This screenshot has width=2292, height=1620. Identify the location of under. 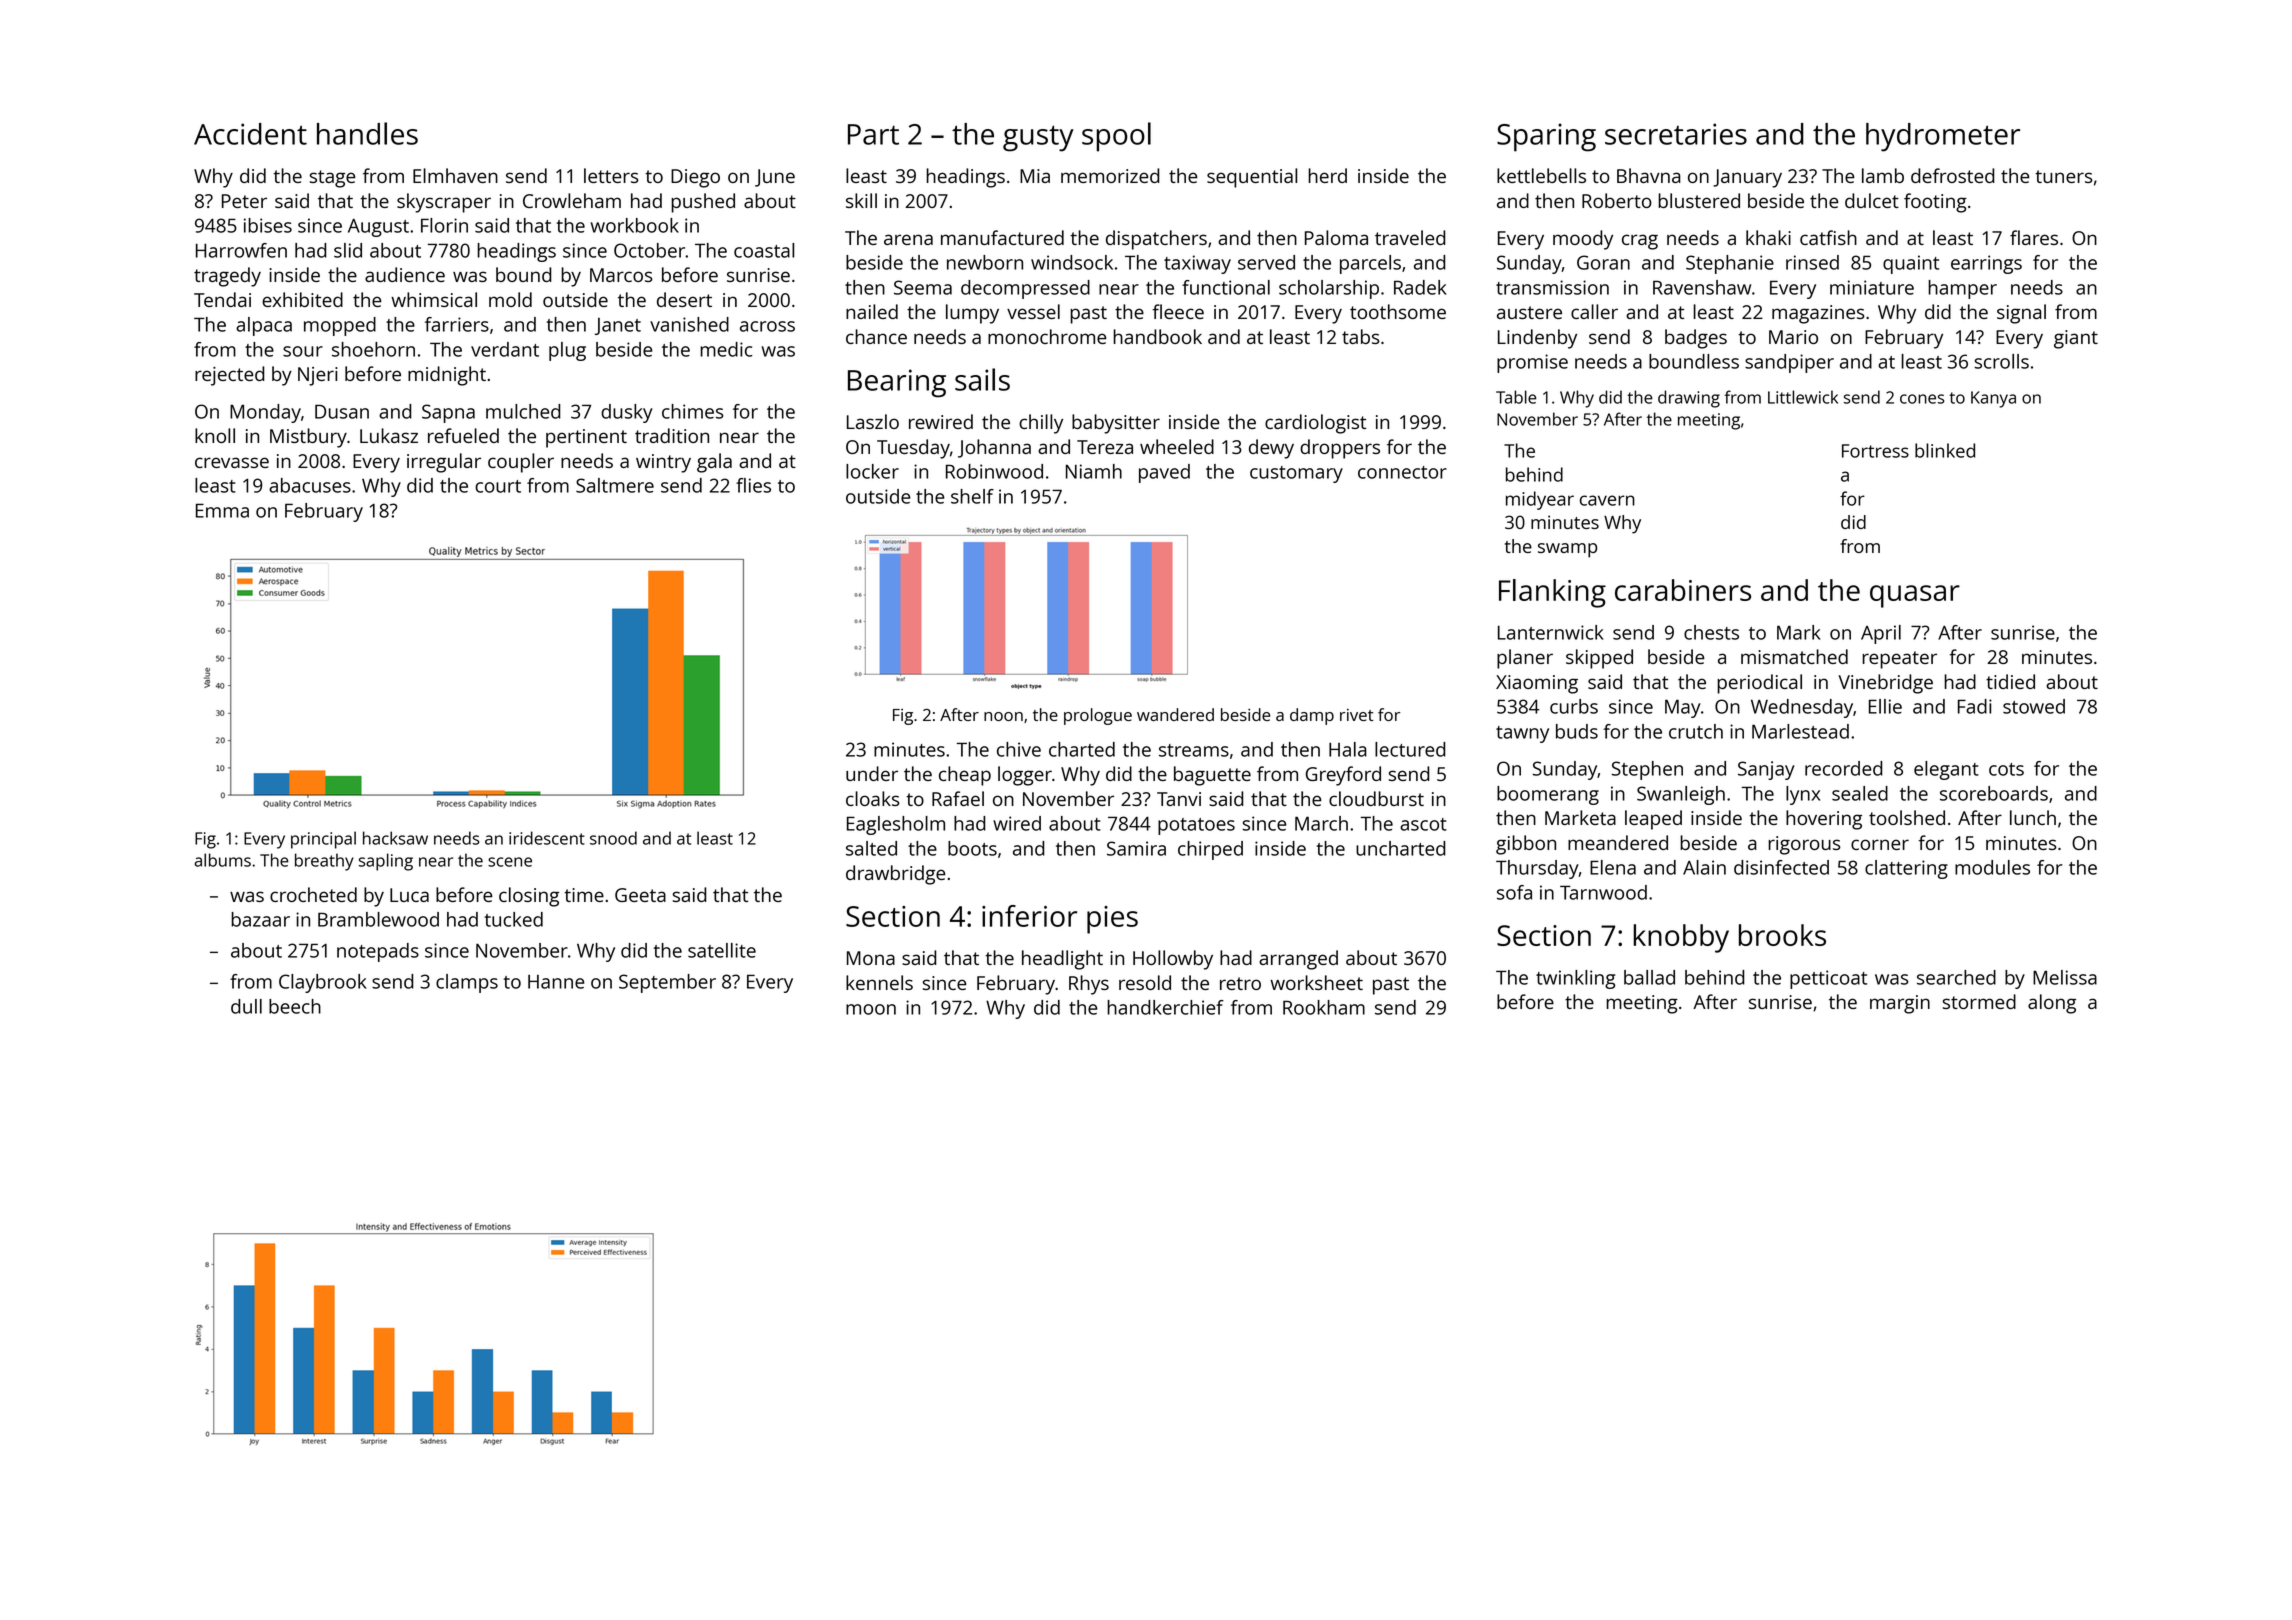
(872, 773).
